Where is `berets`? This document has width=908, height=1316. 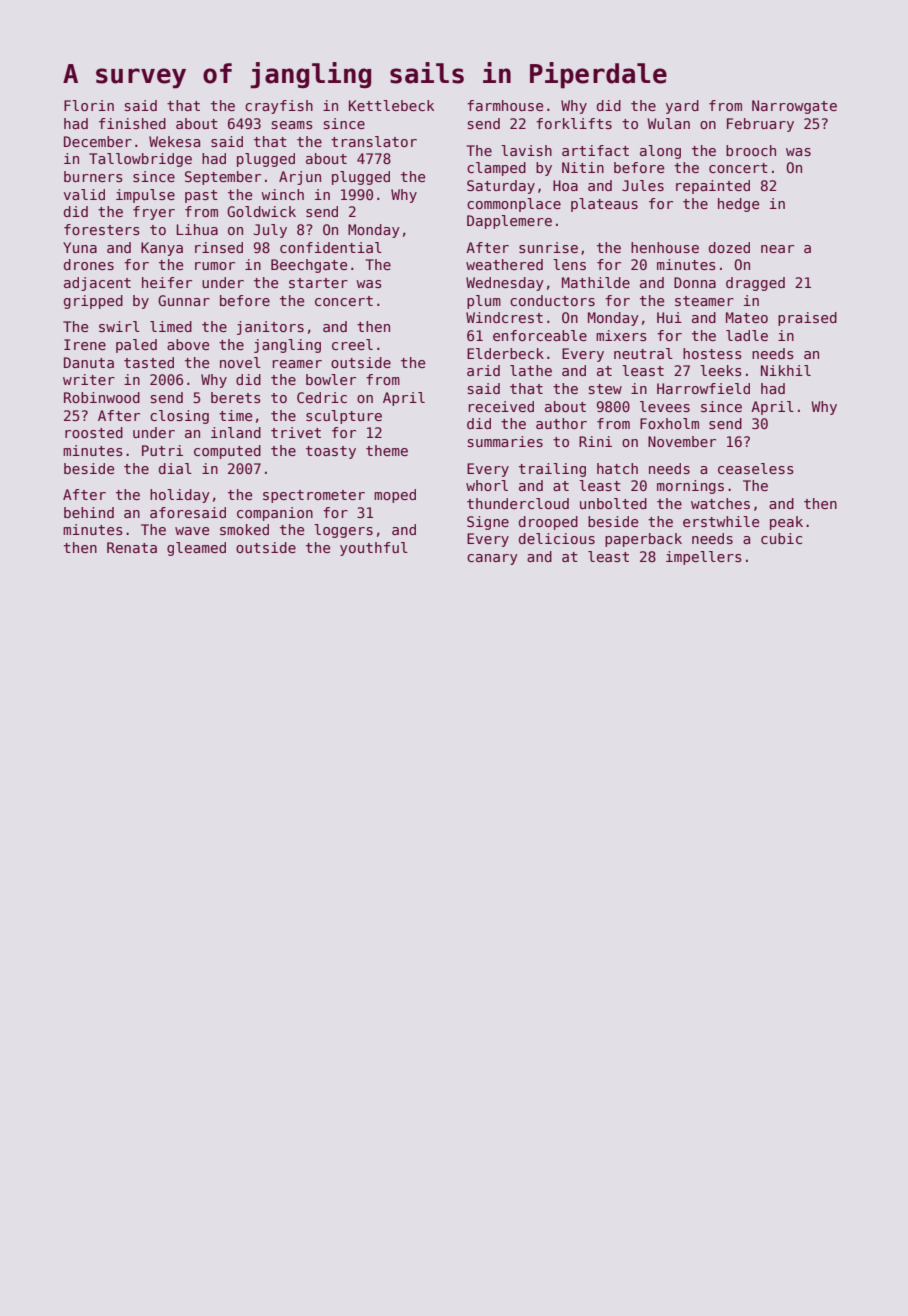 berets is located at coordinates (236, 397).
